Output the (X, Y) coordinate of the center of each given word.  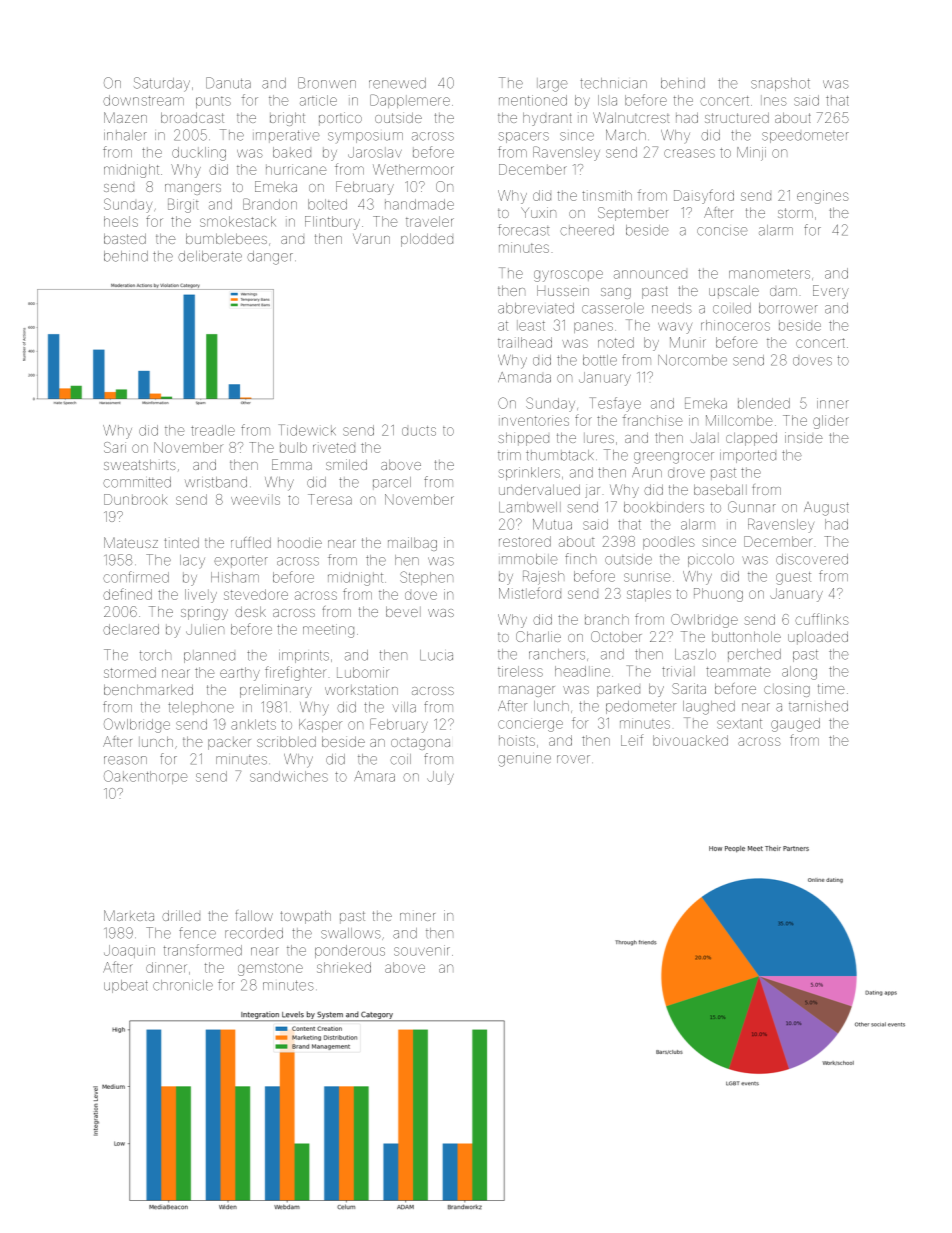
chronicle (183, 985)
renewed (397, 83)
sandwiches (289, 776)
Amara (374, 776)
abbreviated (536, 308)
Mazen (125, 117)
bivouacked (690, 740)
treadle (213, 430)
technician (613, 83)
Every (831, 292)
